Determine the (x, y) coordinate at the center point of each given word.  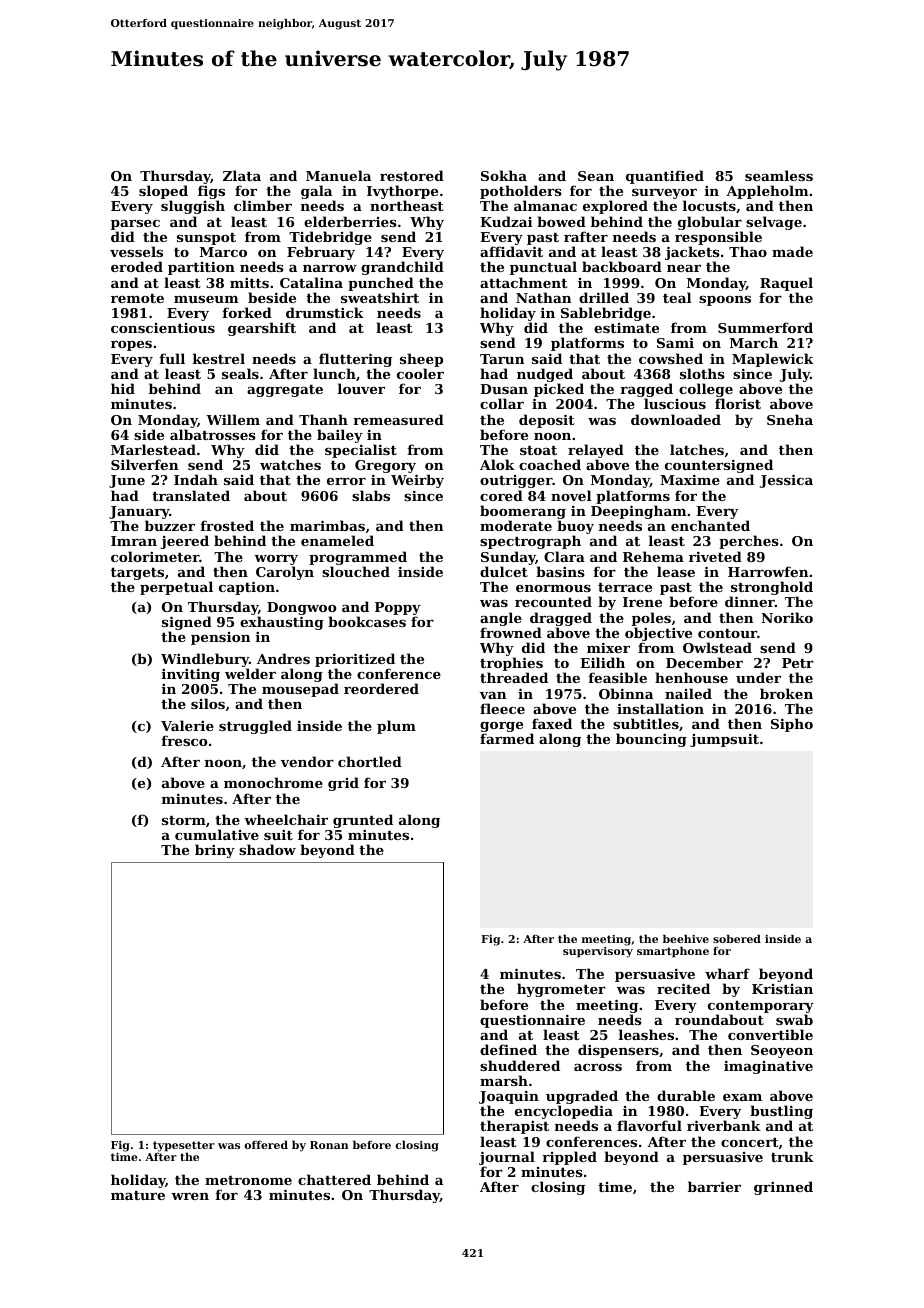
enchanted (710, 525)
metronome (248, 1180)
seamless (779, 175)
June (127, 481)
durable (686, 1095)
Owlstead (717, 647)
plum (396, 727)
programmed (358, 558)
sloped (163, 193)
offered (266, 1144)
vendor (307, 761)
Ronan (329, 1145)
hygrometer (561, 990)
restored (412, 175)
